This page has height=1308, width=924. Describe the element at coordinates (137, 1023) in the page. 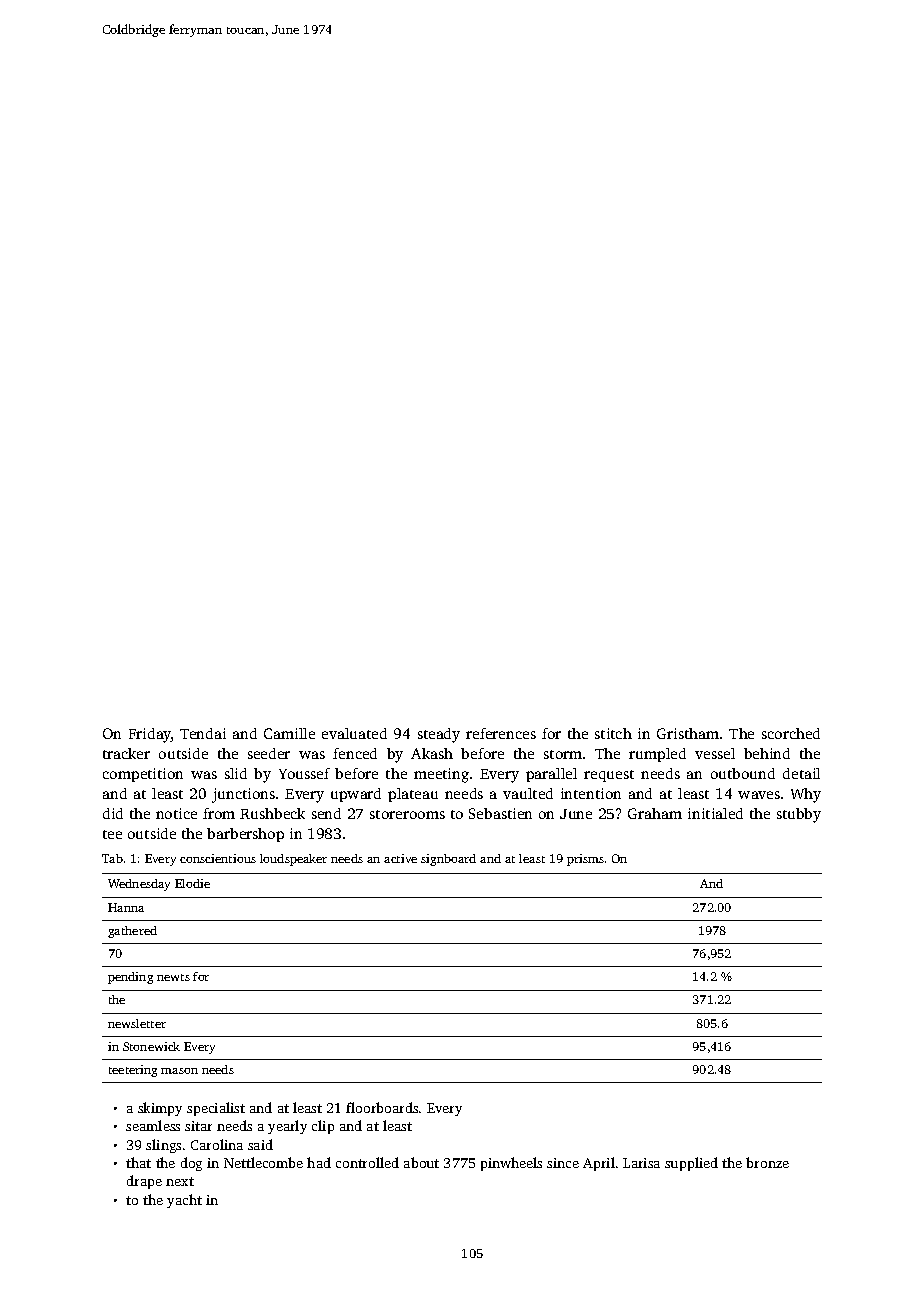

I see `newsletter` at that location.
